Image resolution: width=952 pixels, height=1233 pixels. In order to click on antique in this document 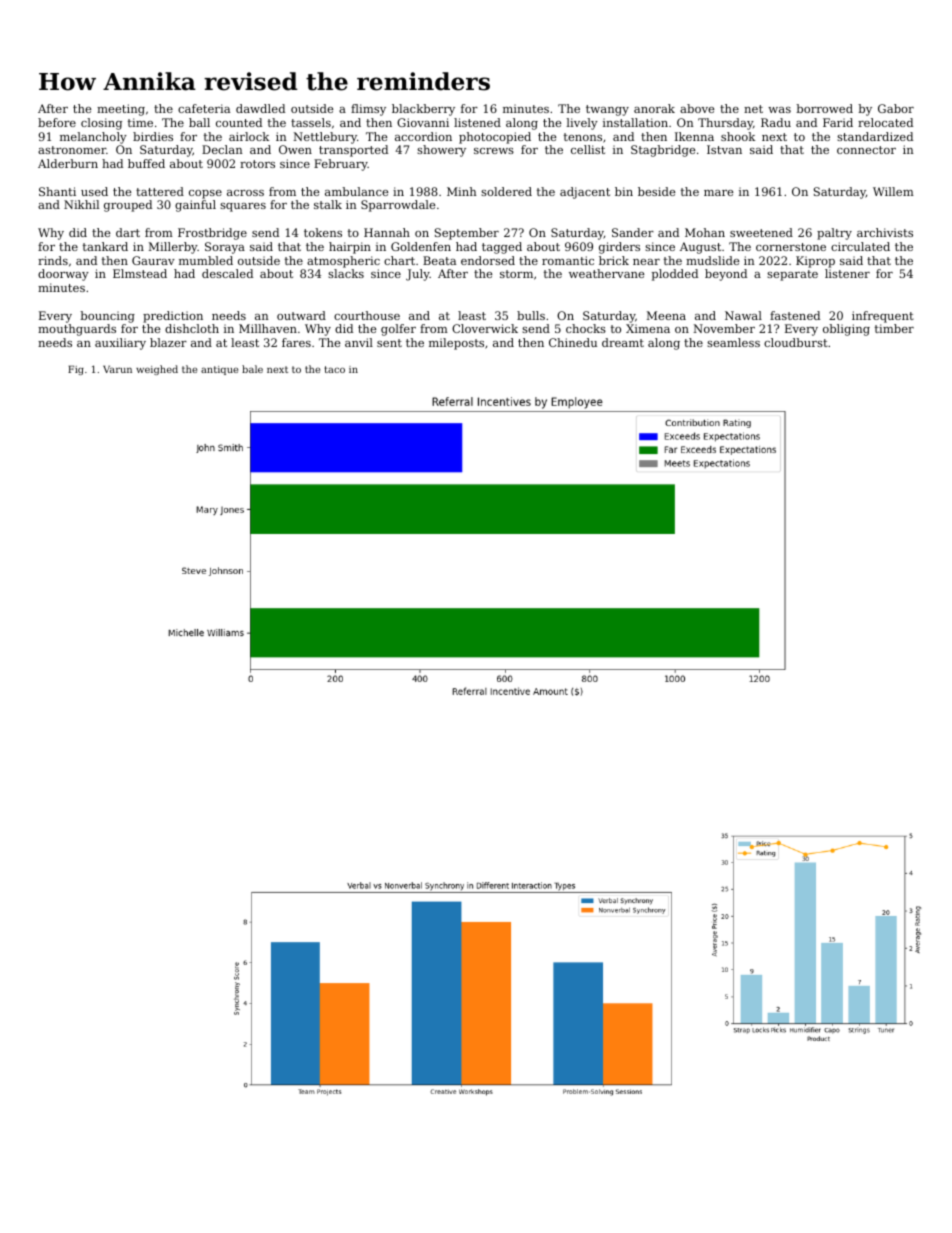, I will do `click(219, 370)`.
